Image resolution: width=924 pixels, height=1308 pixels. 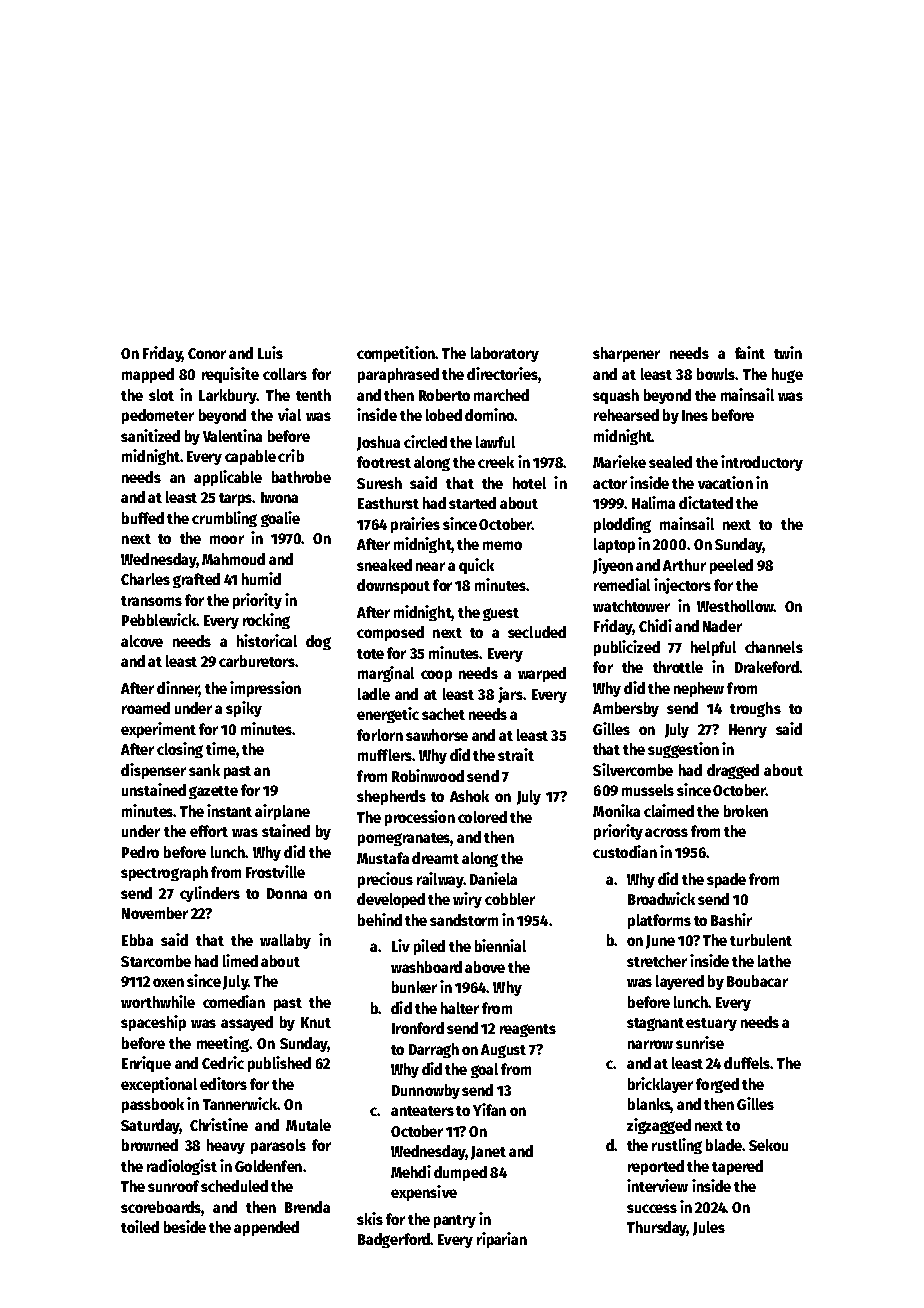 What do you see at coordinates (709, 1228) in the screenshot?
I see `Jules` at bounding box center [709, 1228].
